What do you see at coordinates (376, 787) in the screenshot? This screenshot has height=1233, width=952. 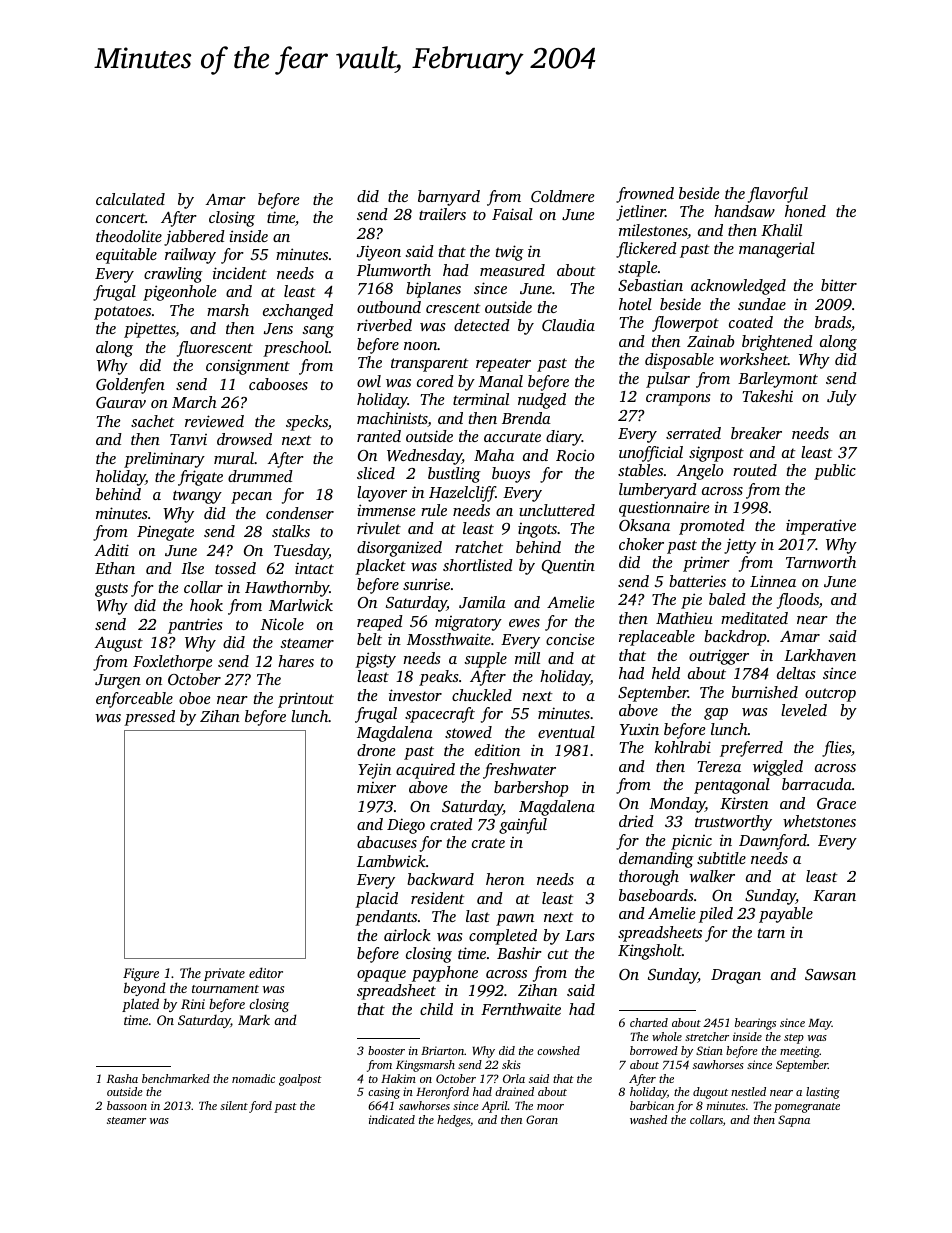 I see `mixer` at bounding box center [376, 787].
